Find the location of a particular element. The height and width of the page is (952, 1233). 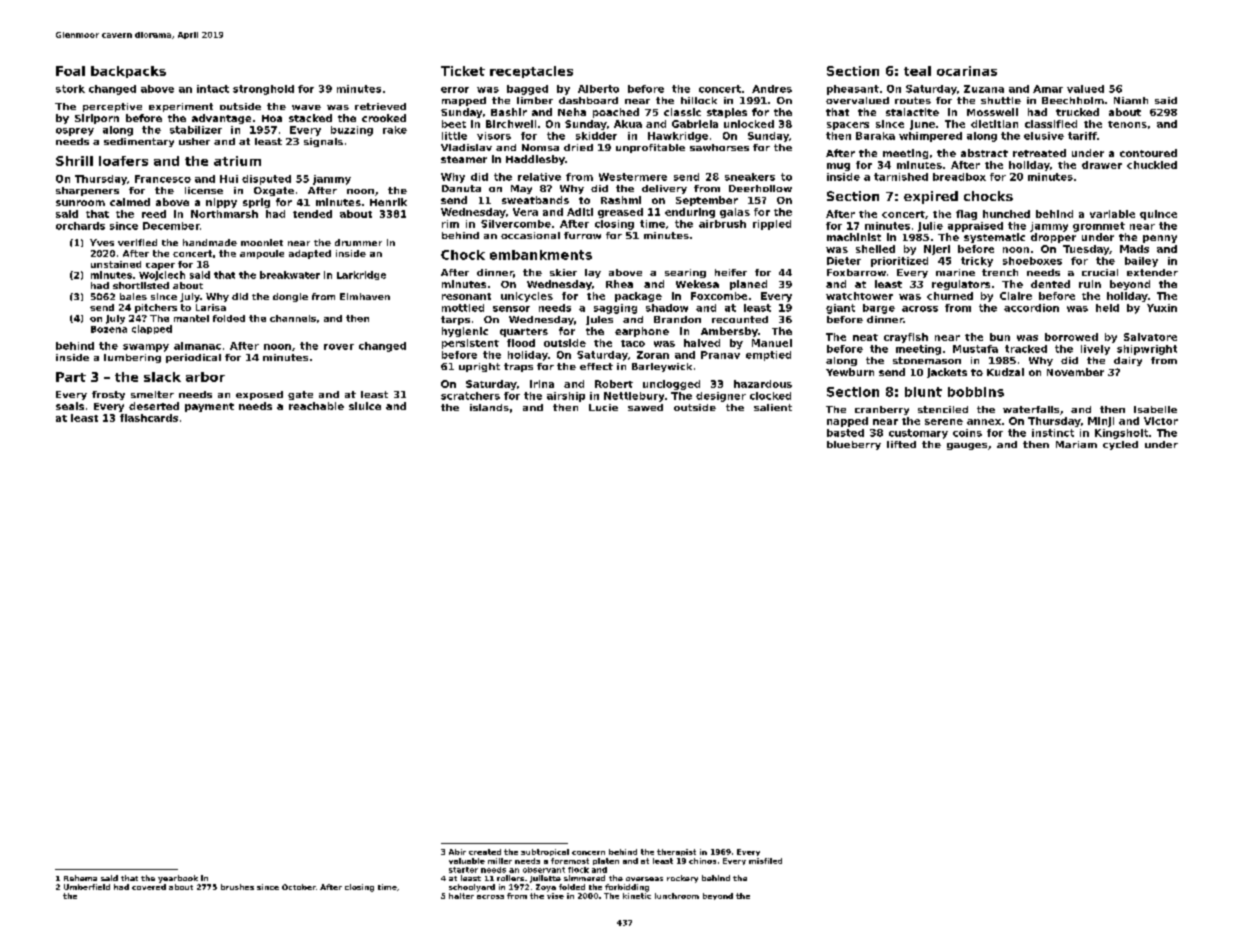

flashcards is located at coordinates (149, 418).
